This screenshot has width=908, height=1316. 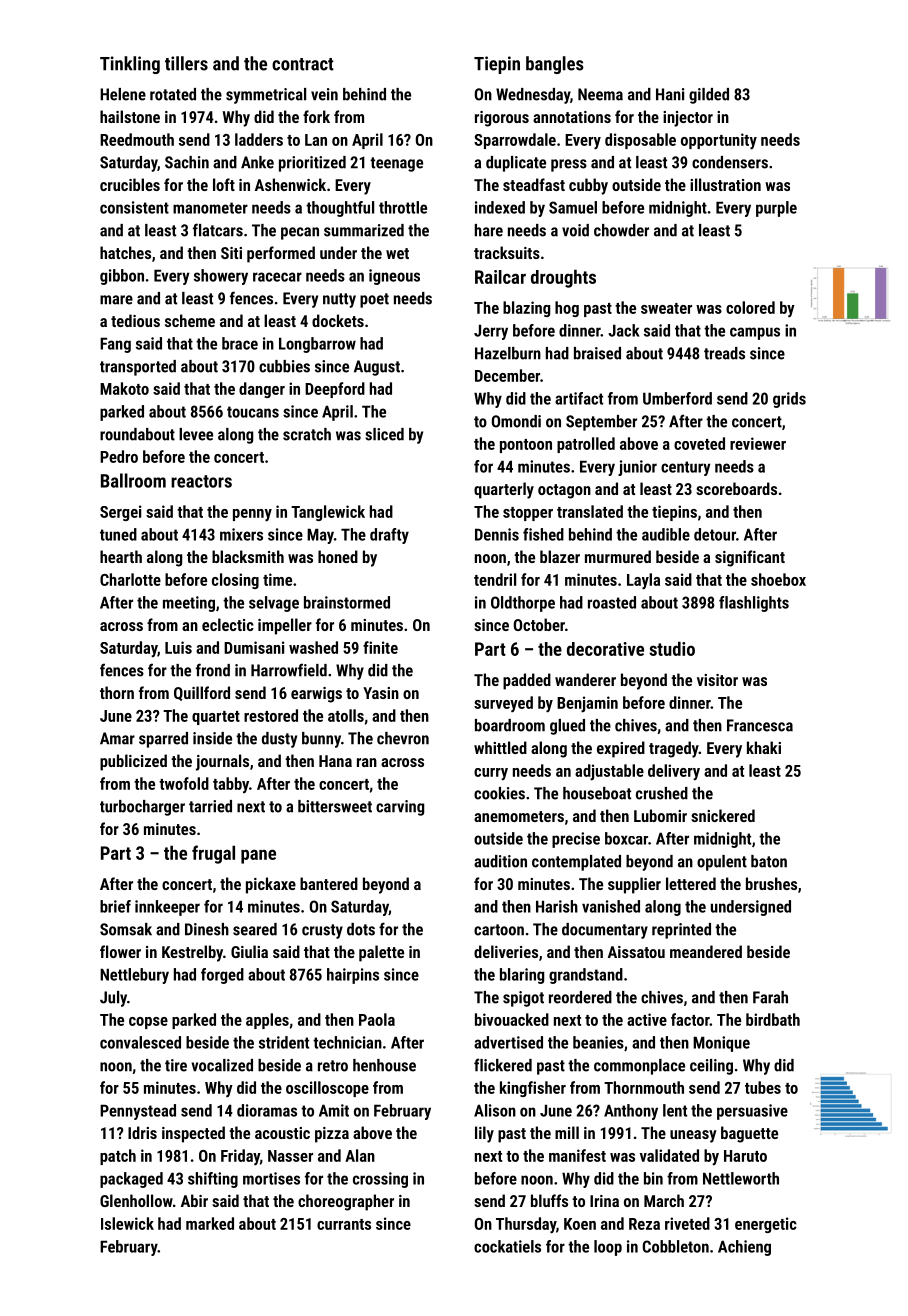 I want to click on Achieng, so click(x=744, y=1248).
